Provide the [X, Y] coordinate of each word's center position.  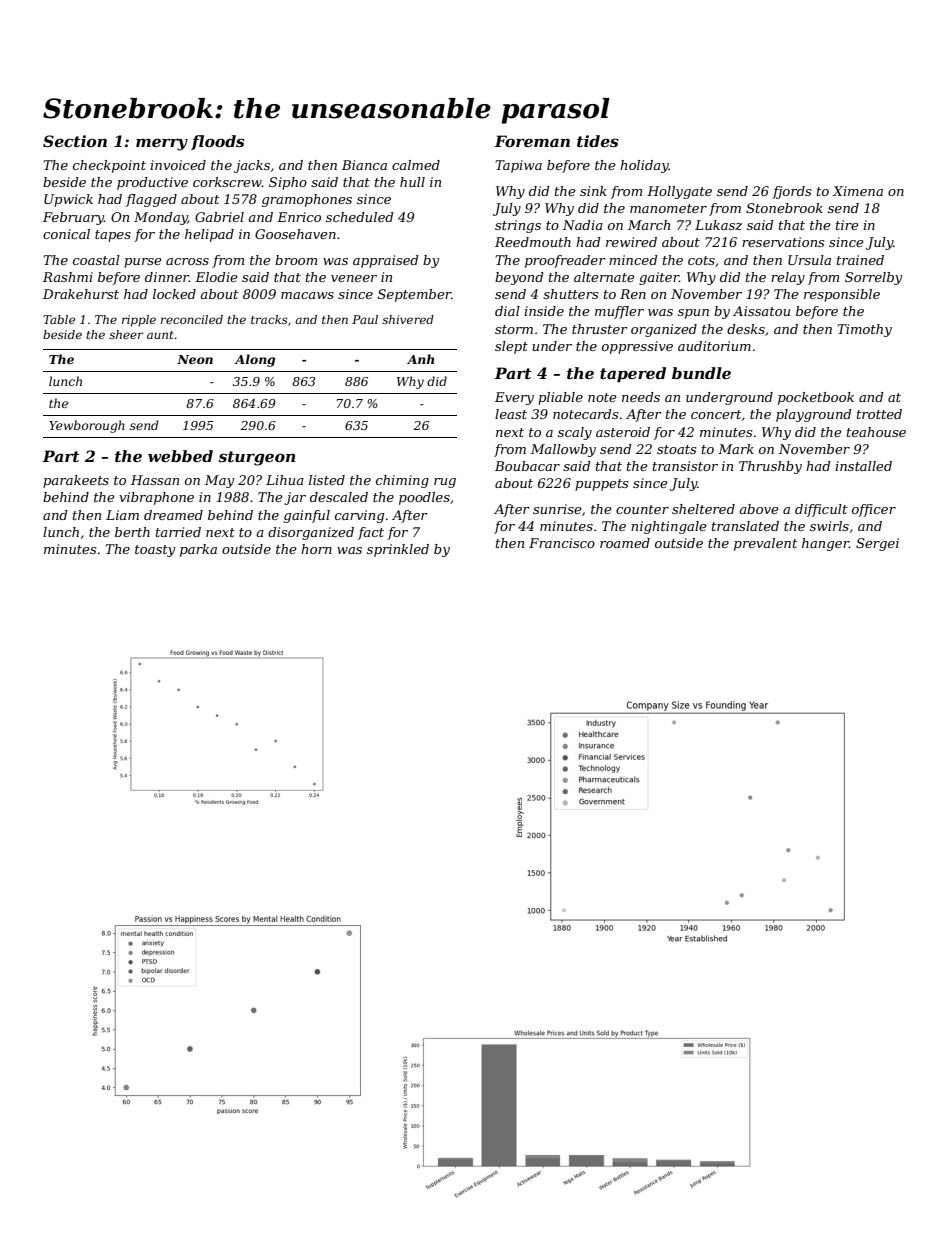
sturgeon [256, 458]
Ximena [857, 191]
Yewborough [87, 426]
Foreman [532, 141]
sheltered [703, 509]
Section [75, 141]
